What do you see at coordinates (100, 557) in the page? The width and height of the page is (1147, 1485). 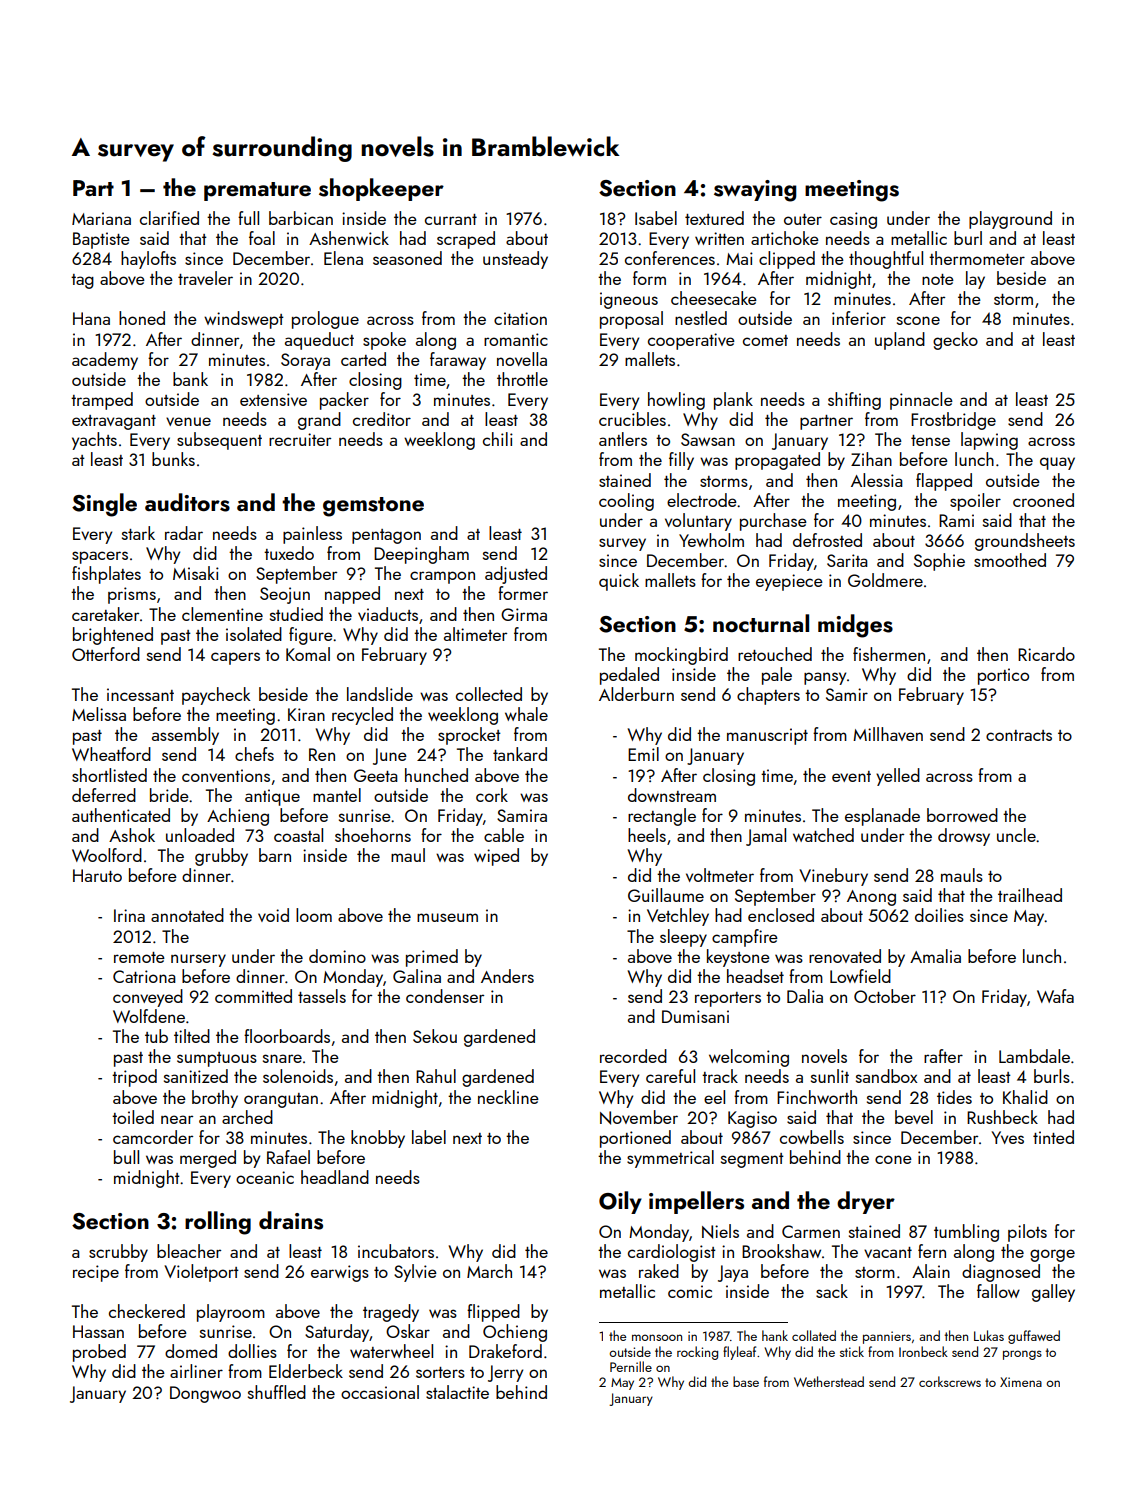 I see `spacers` at bounding box center [100, 557].
